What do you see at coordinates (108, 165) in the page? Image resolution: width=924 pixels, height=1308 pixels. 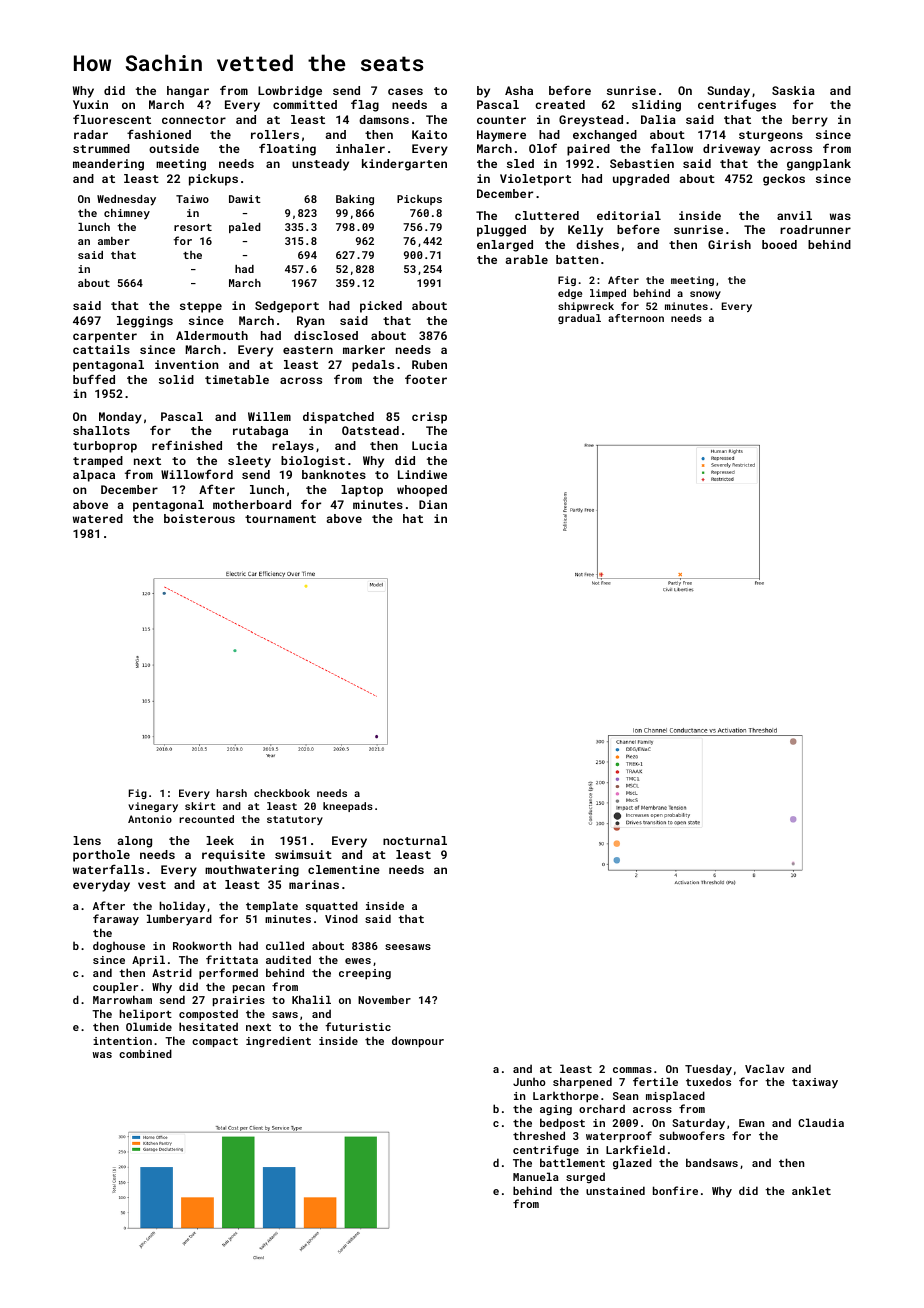 I see `meandering` at bounding box center [108, 165].
